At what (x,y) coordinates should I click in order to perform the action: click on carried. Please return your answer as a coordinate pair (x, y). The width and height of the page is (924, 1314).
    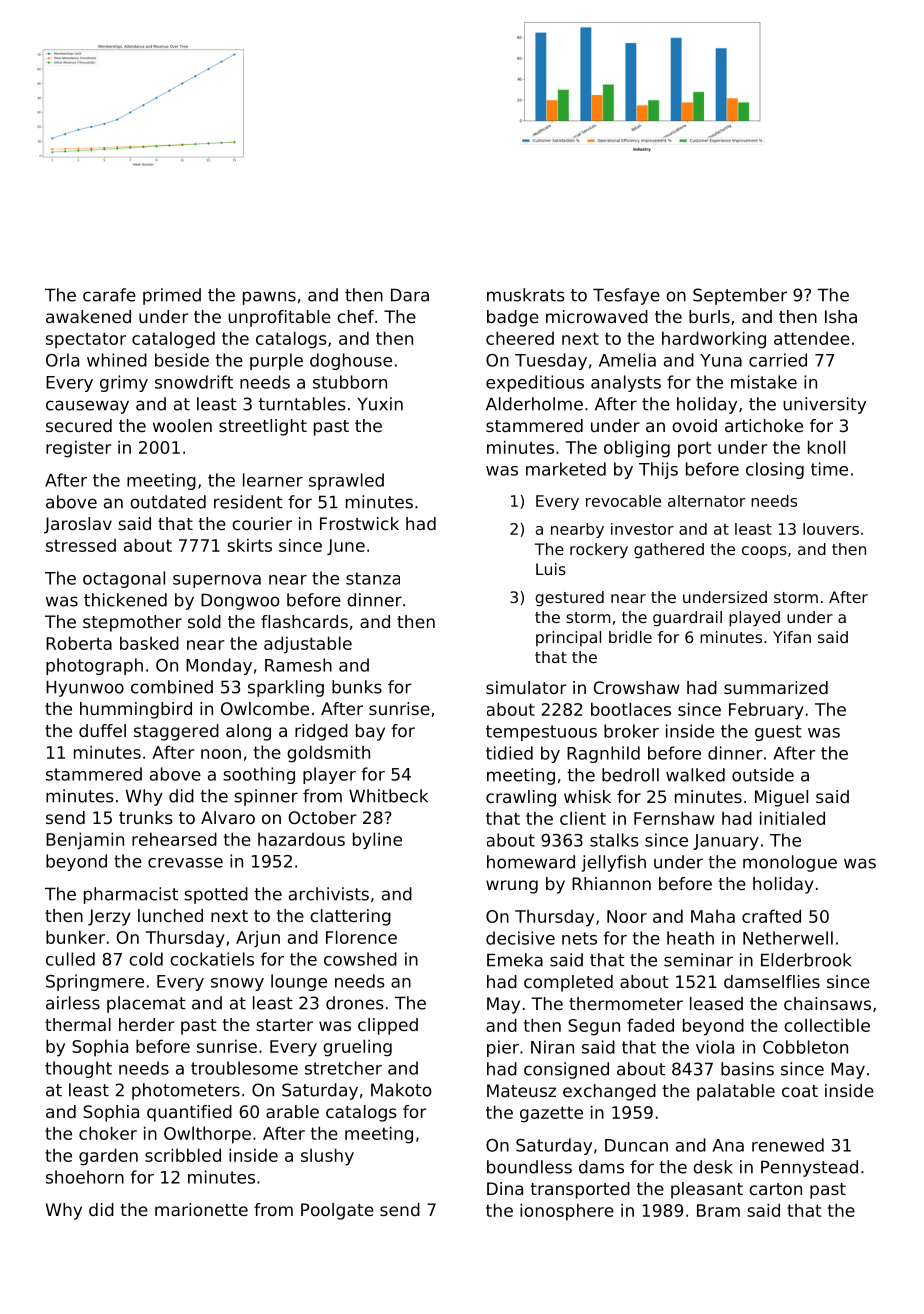
    Looking at the image, I should click on (778, 360).
